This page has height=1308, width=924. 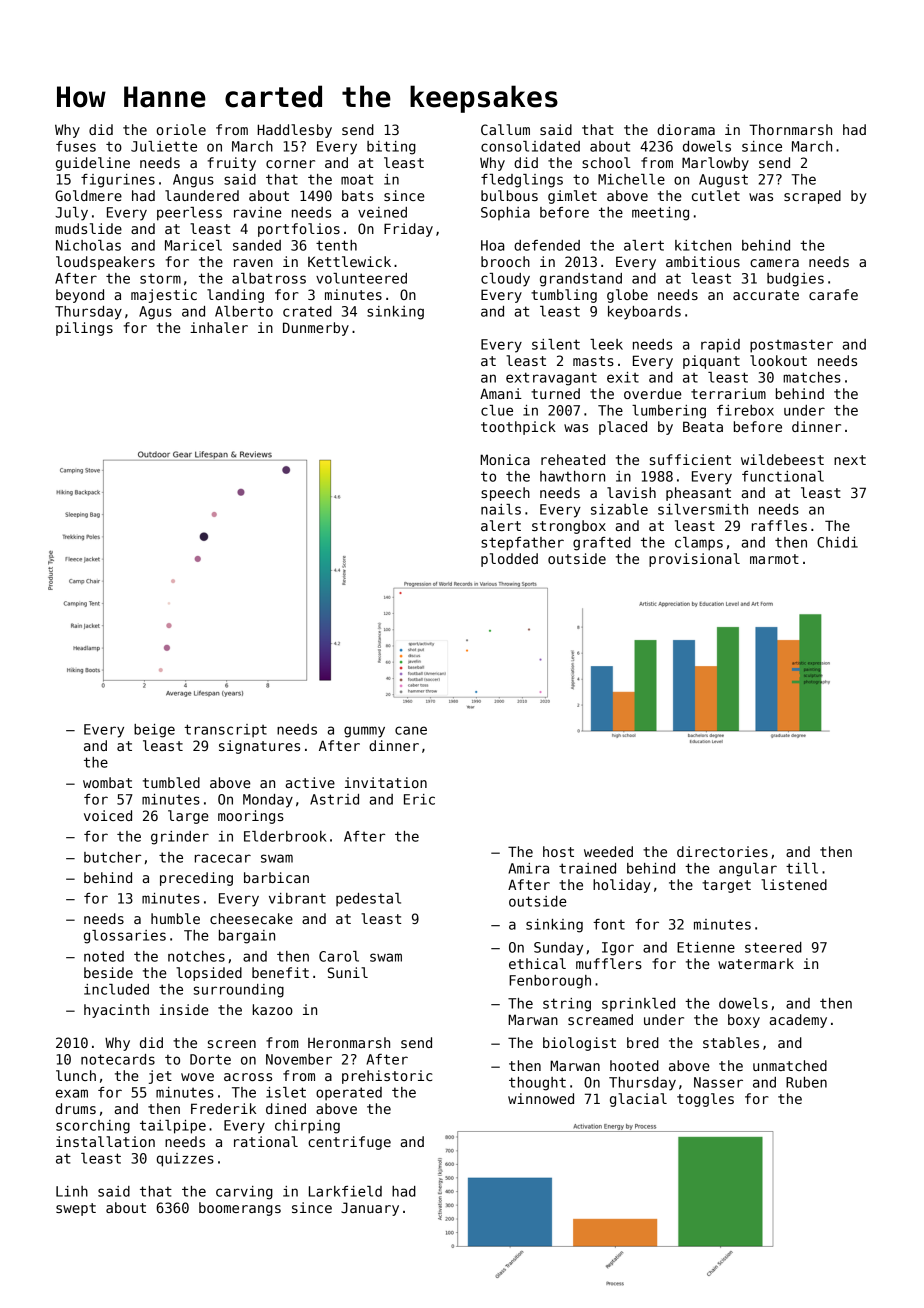 What do you see at coordinates (766, 295) in the page?
I see `accurate` at bounding box center [766, 295].
